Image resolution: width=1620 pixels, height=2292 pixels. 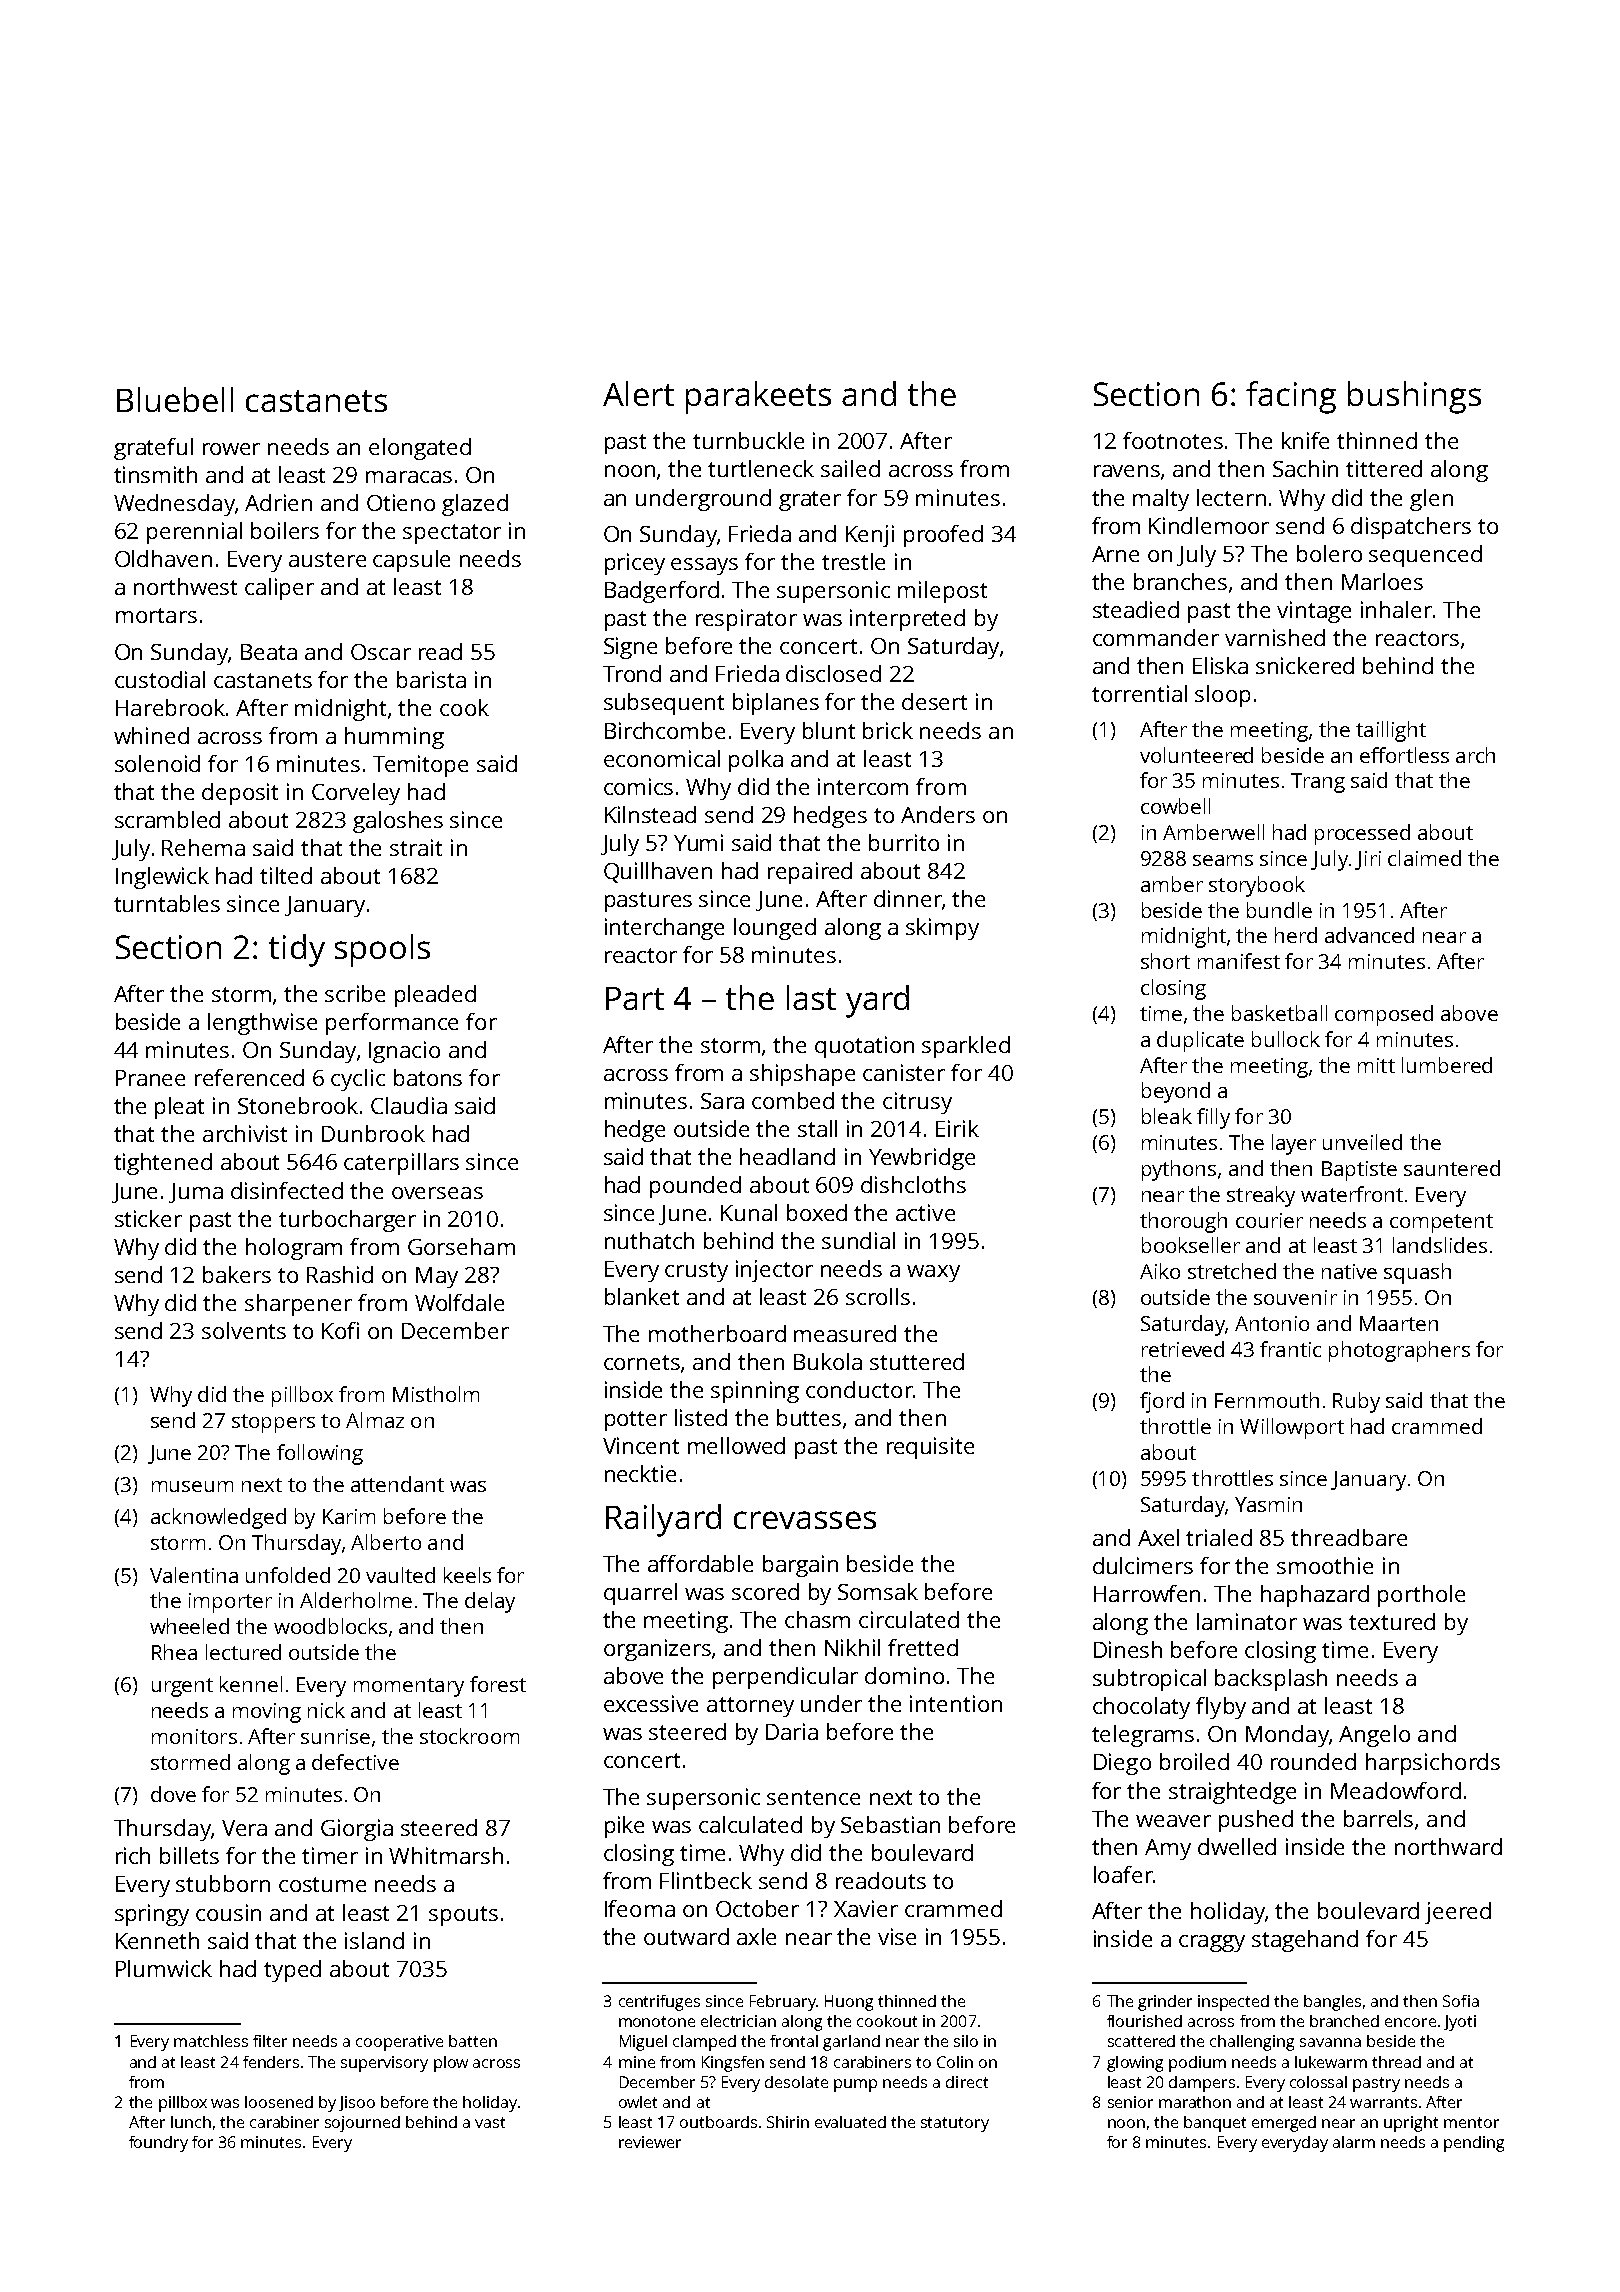 I want to click on Bluebell, so click(x=175, y=399).
